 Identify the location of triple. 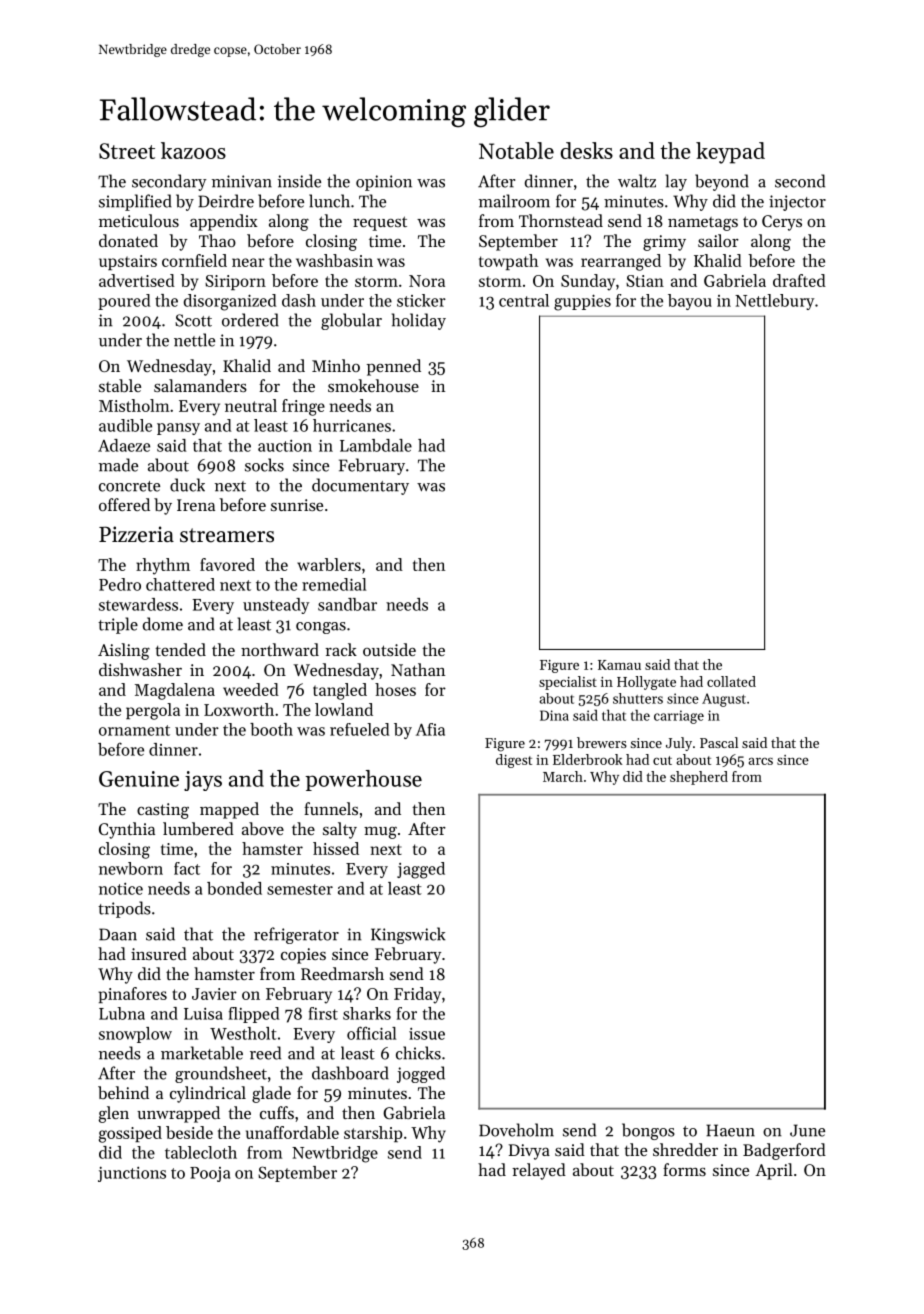
(118, 625).
